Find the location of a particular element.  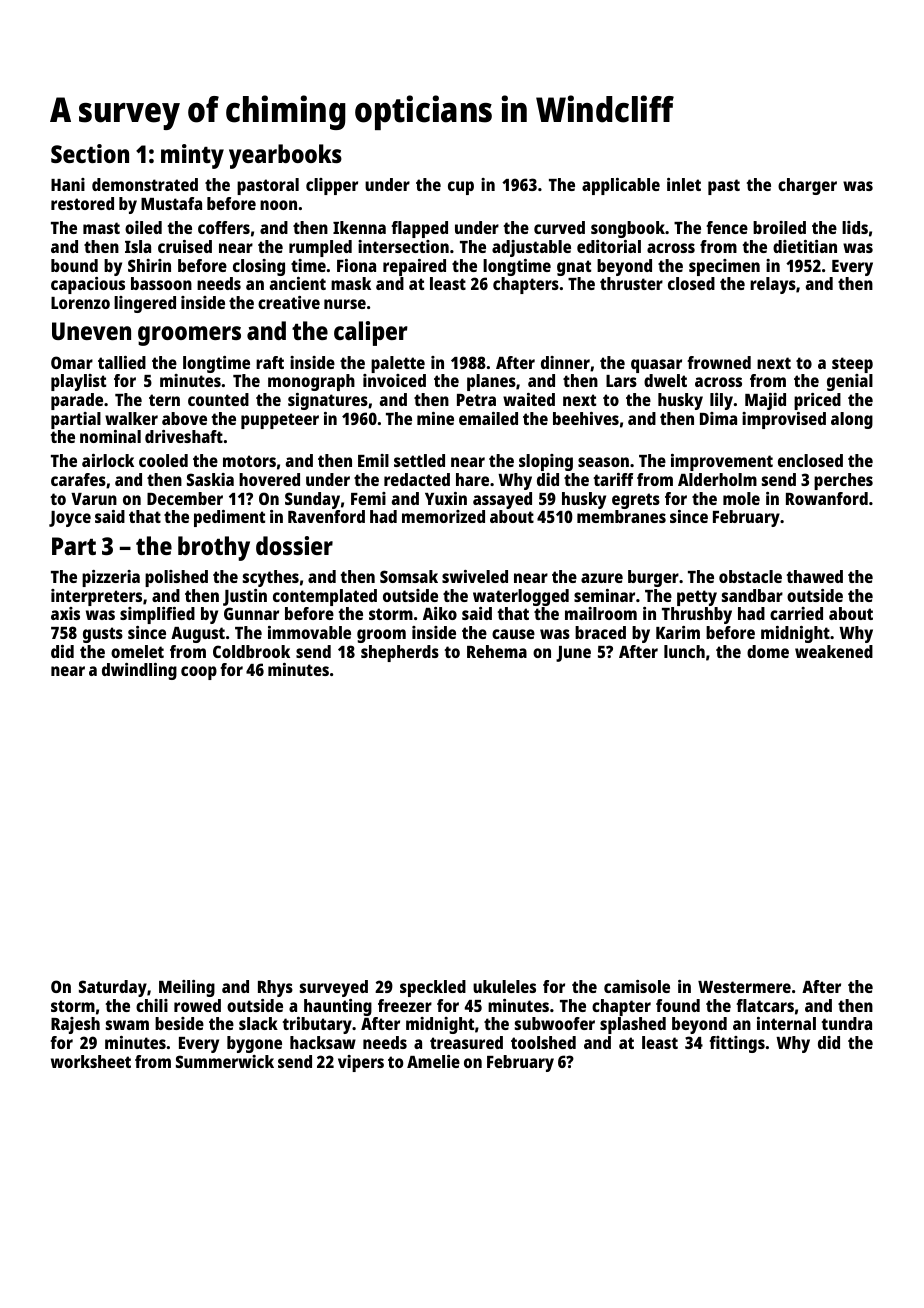

Meiling is located at coordinates (187, 988).
